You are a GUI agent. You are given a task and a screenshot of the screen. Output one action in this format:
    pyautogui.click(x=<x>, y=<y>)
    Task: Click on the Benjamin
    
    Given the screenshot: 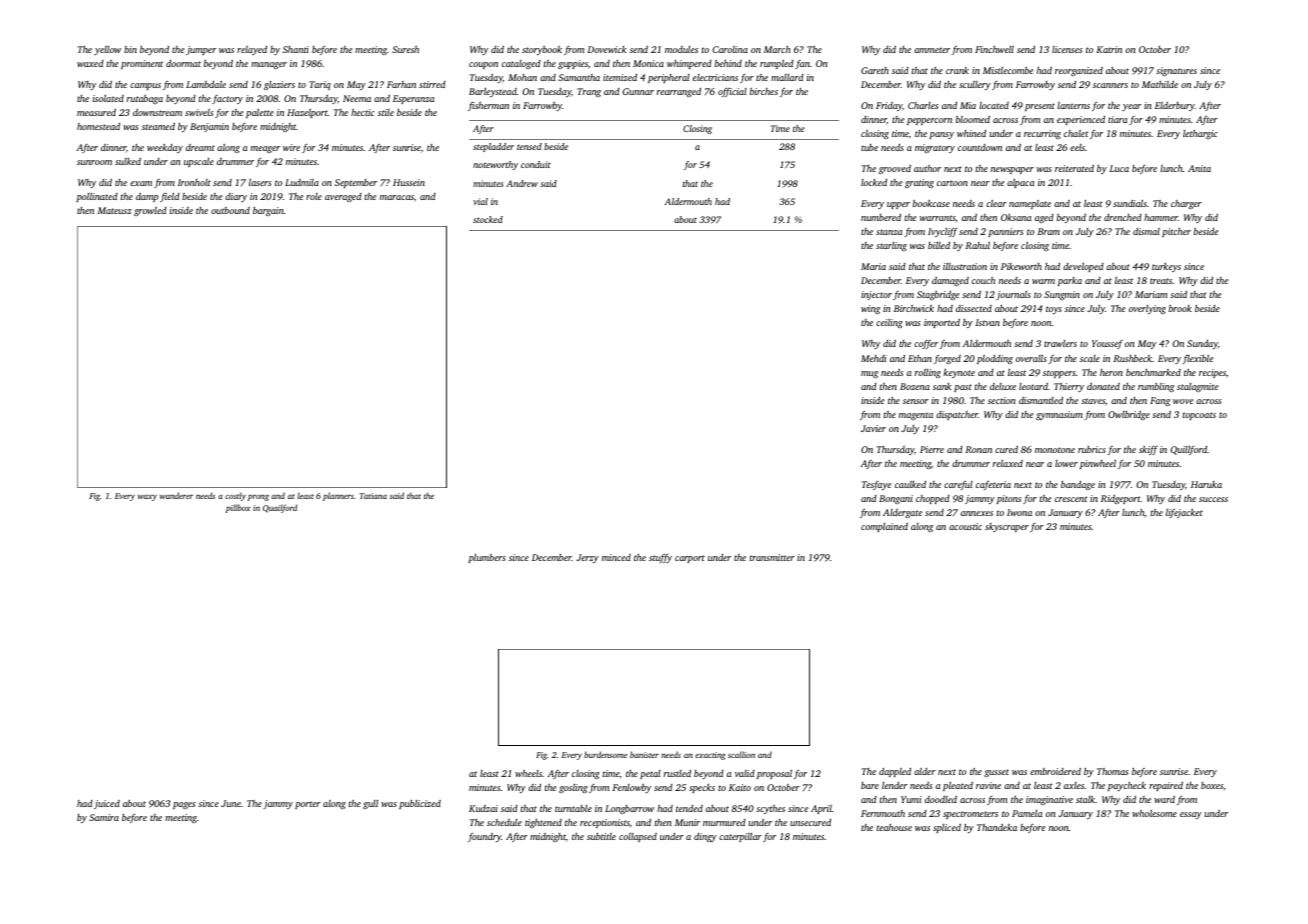 What is the action you would take?
    pyautogui.click(x=209, y=127)
